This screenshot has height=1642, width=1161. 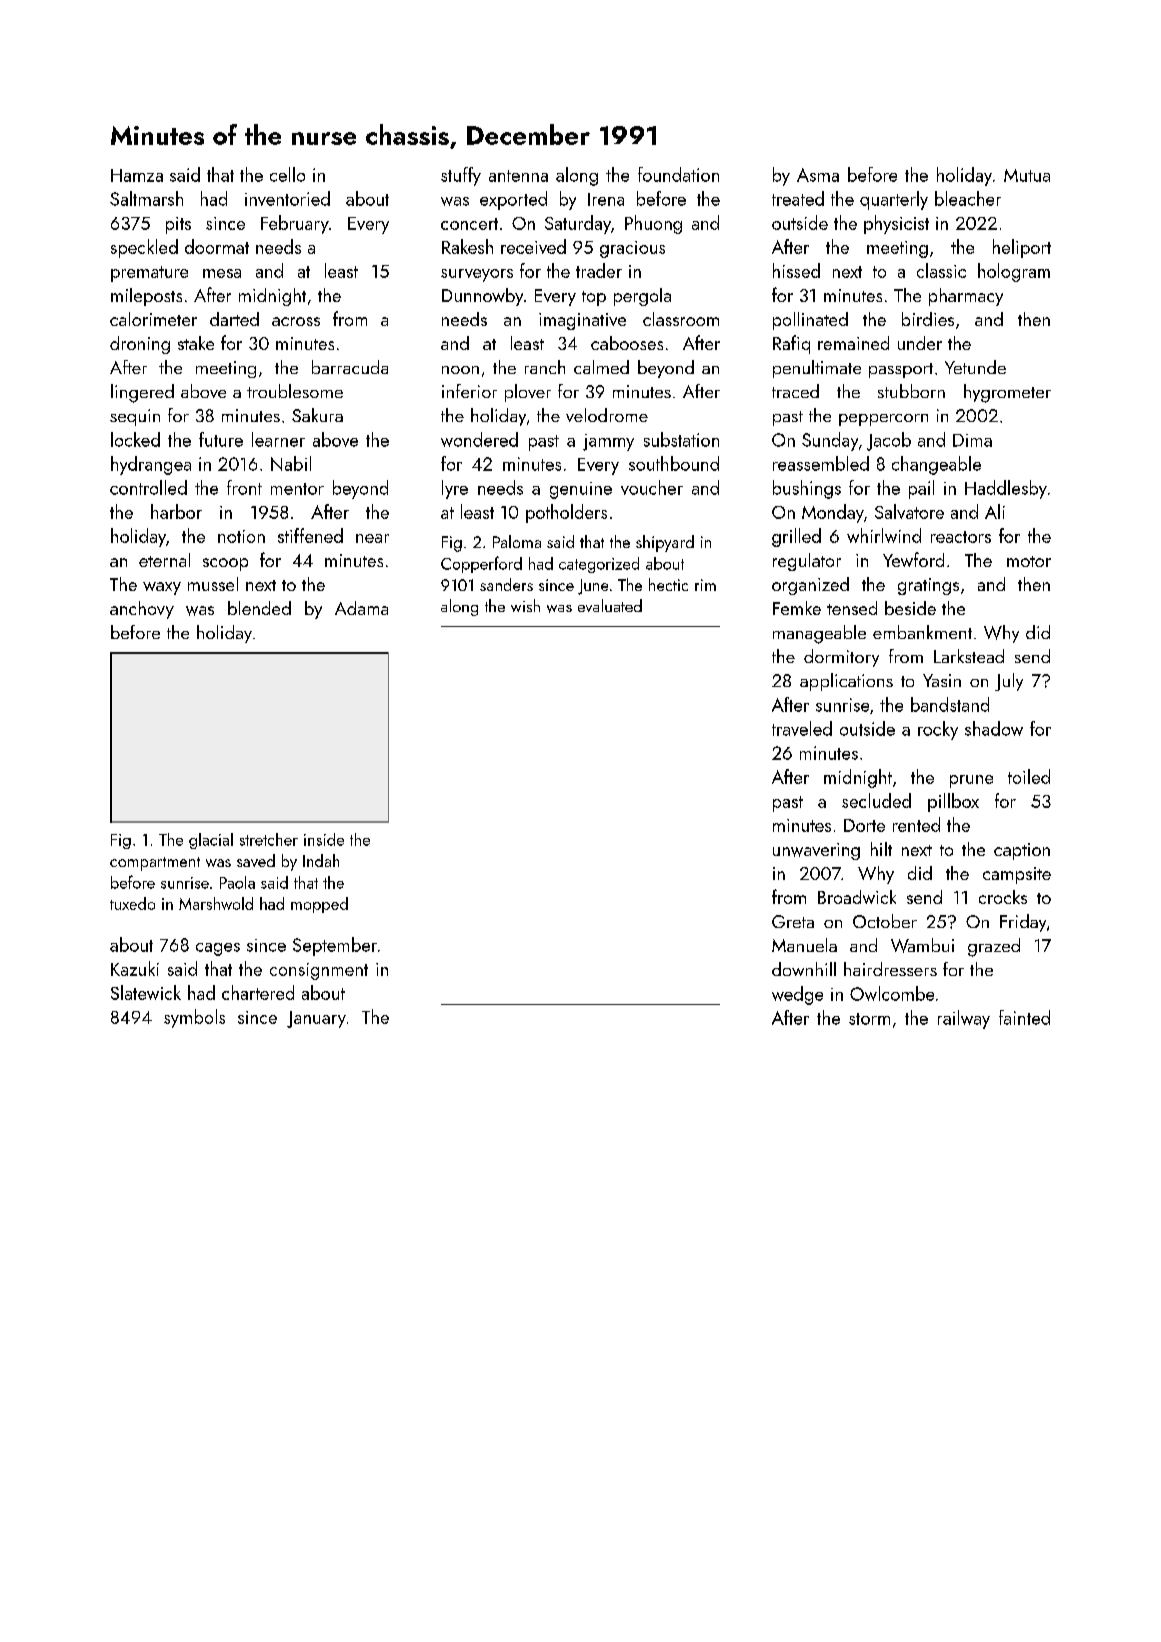 I want to click on wedge, so click(x=797, y=995).
